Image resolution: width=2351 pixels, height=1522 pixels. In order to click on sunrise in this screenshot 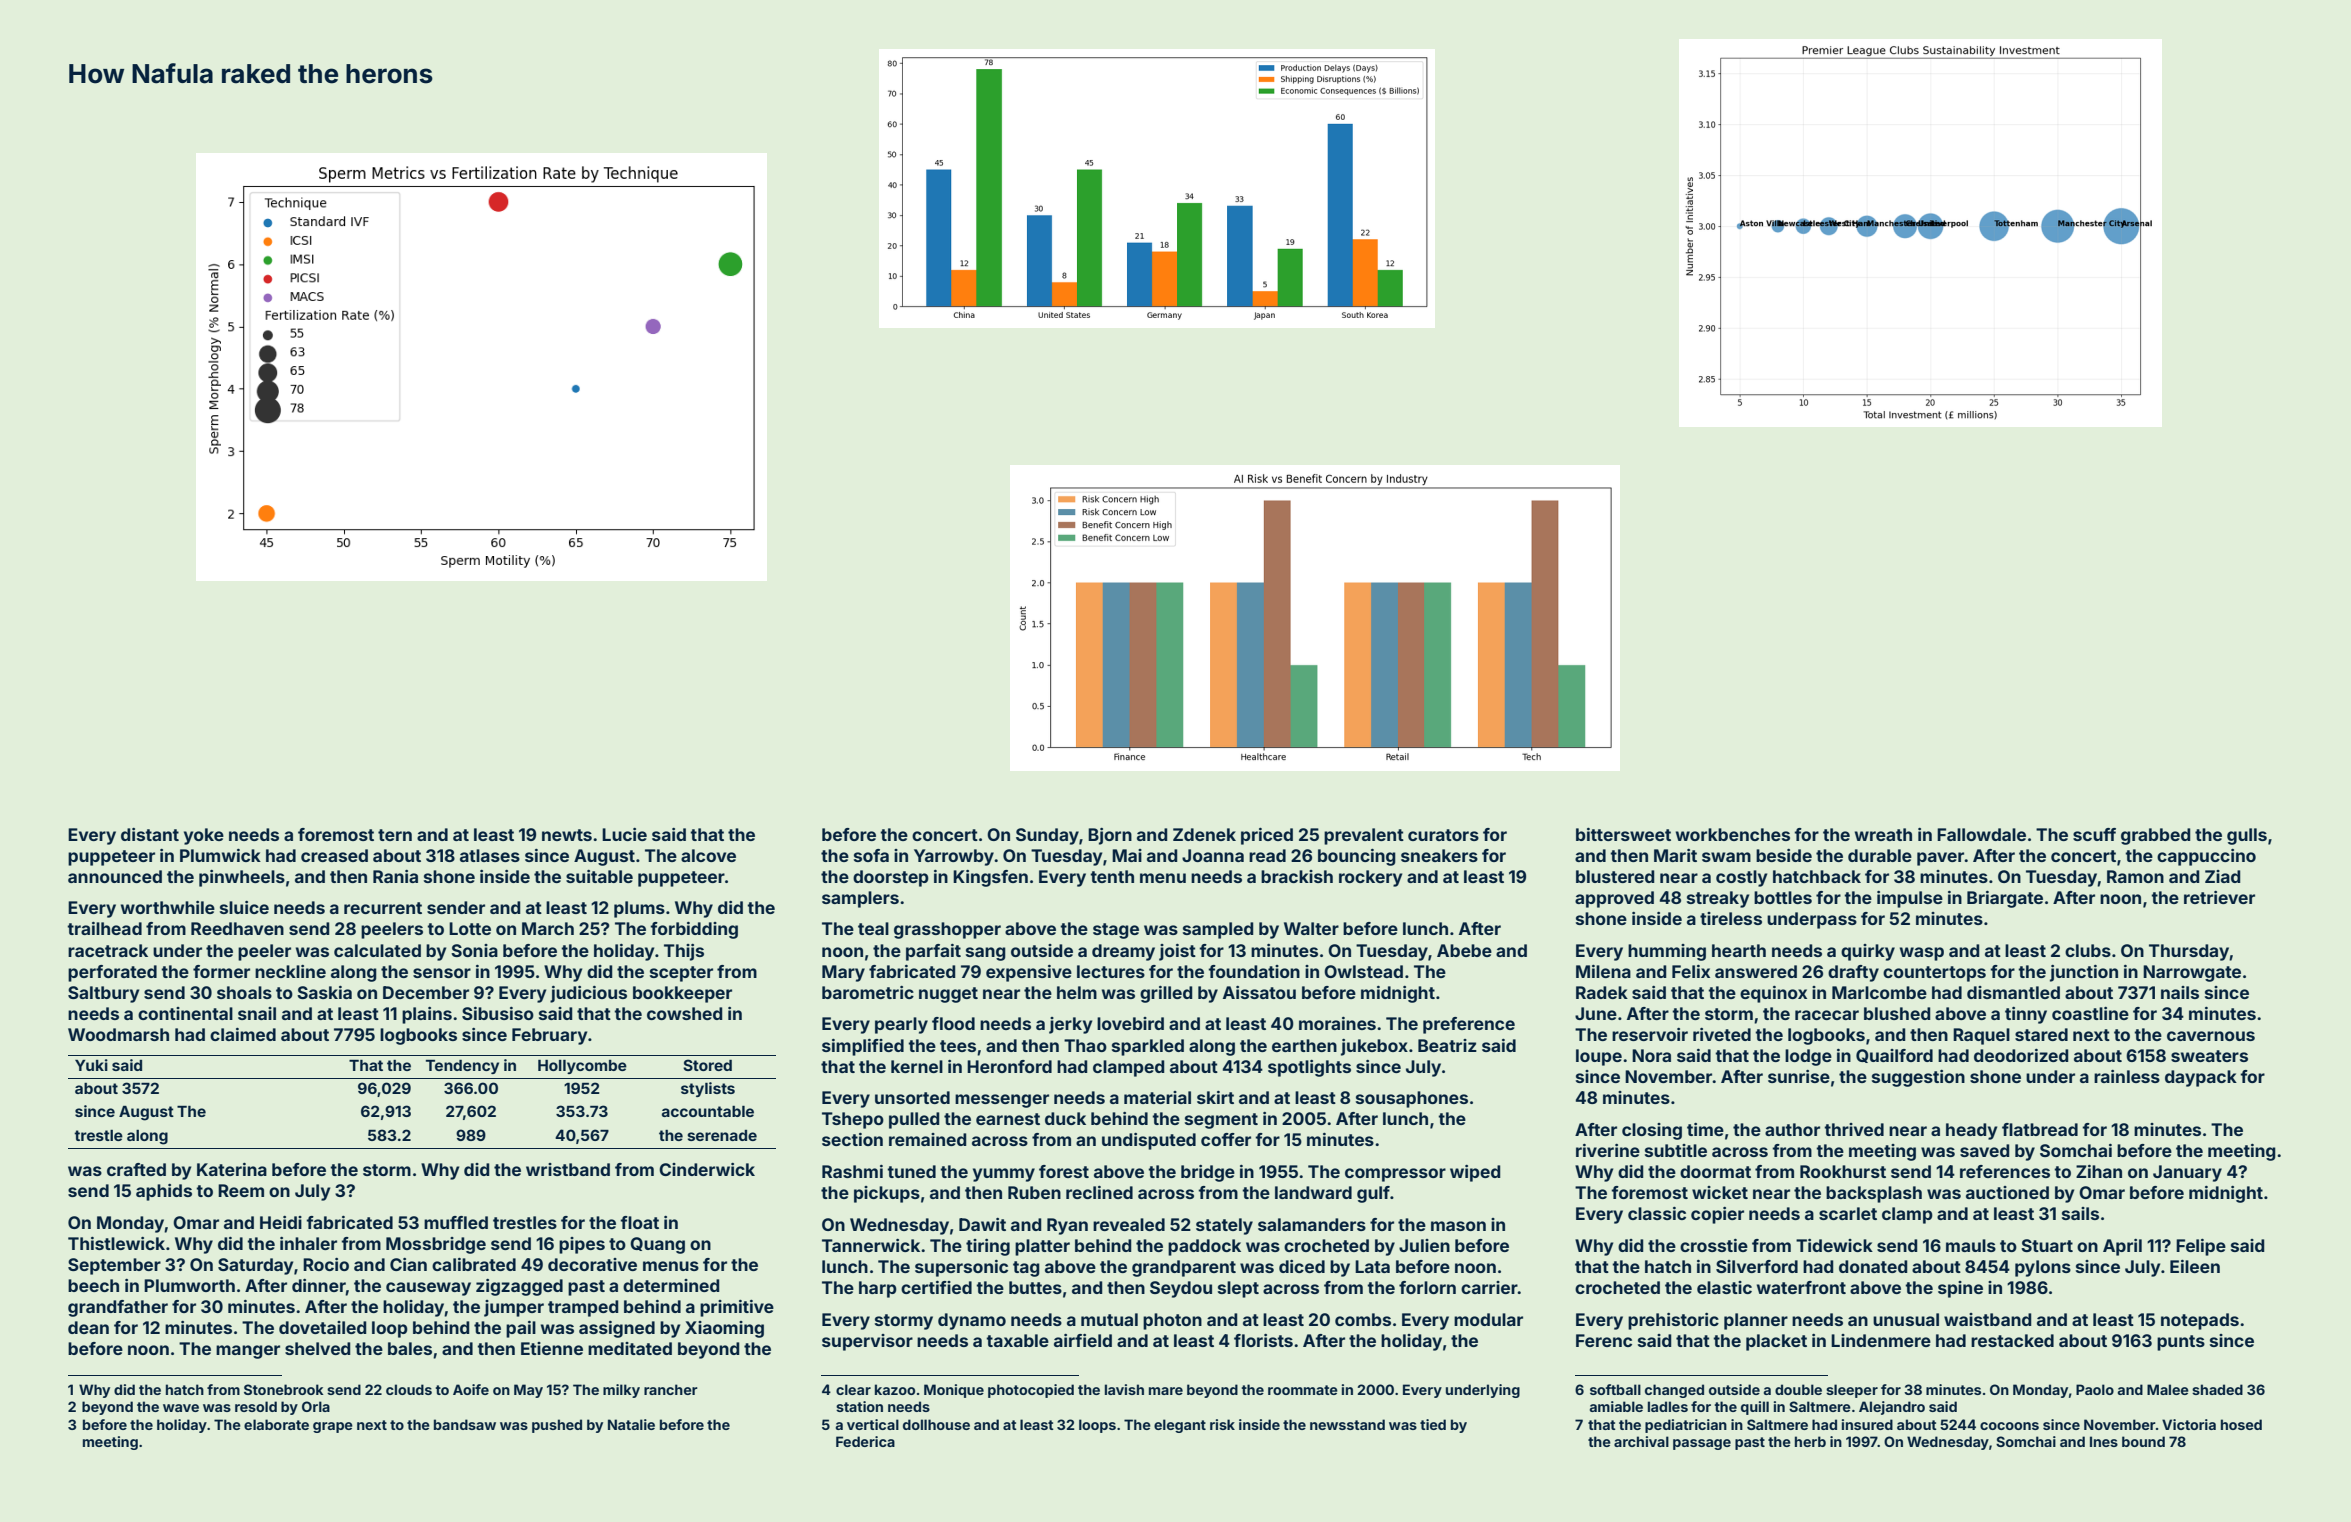, I will do `click(1799, 1076)`.
